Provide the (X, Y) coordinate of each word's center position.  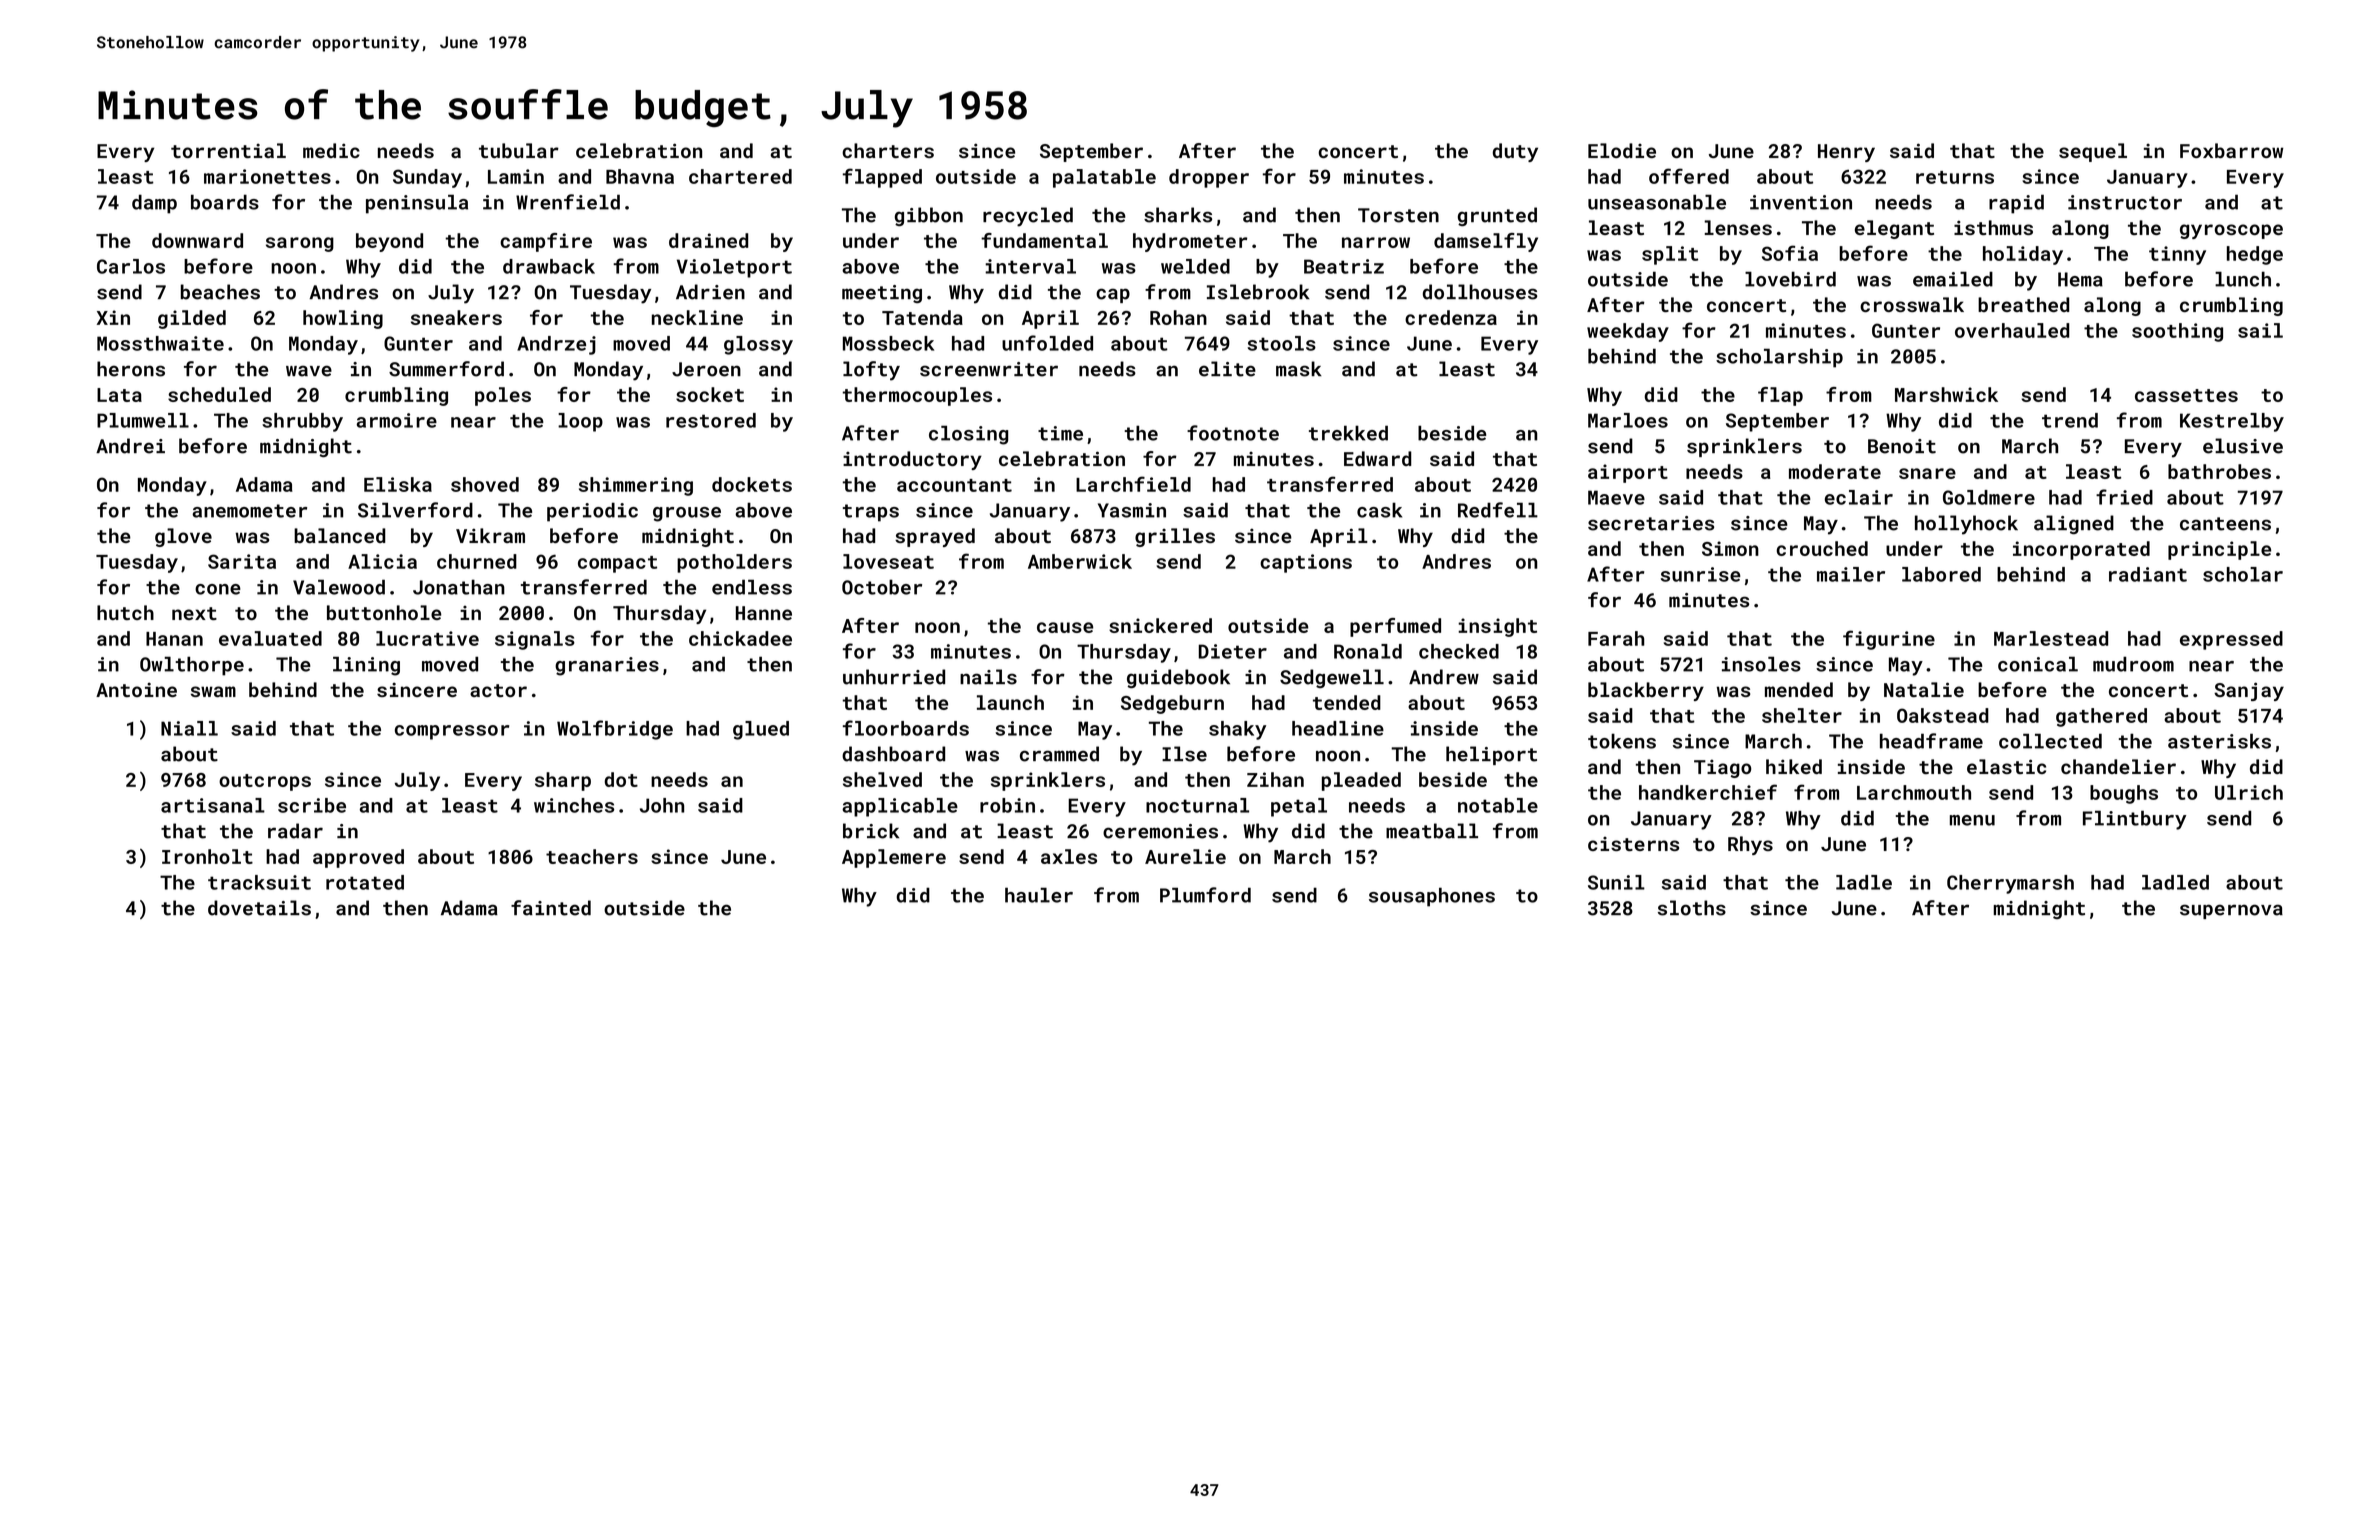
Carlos (131, 266)
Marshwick (1946, 394)
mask (1299, 369)
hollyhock (1966, 525)
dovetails (259, 908)
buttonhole (384, 612)
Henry (1846, 153)
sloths (1692, 908)
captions (1306, 563)
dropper (1209, 178)
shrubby (302, 422)
